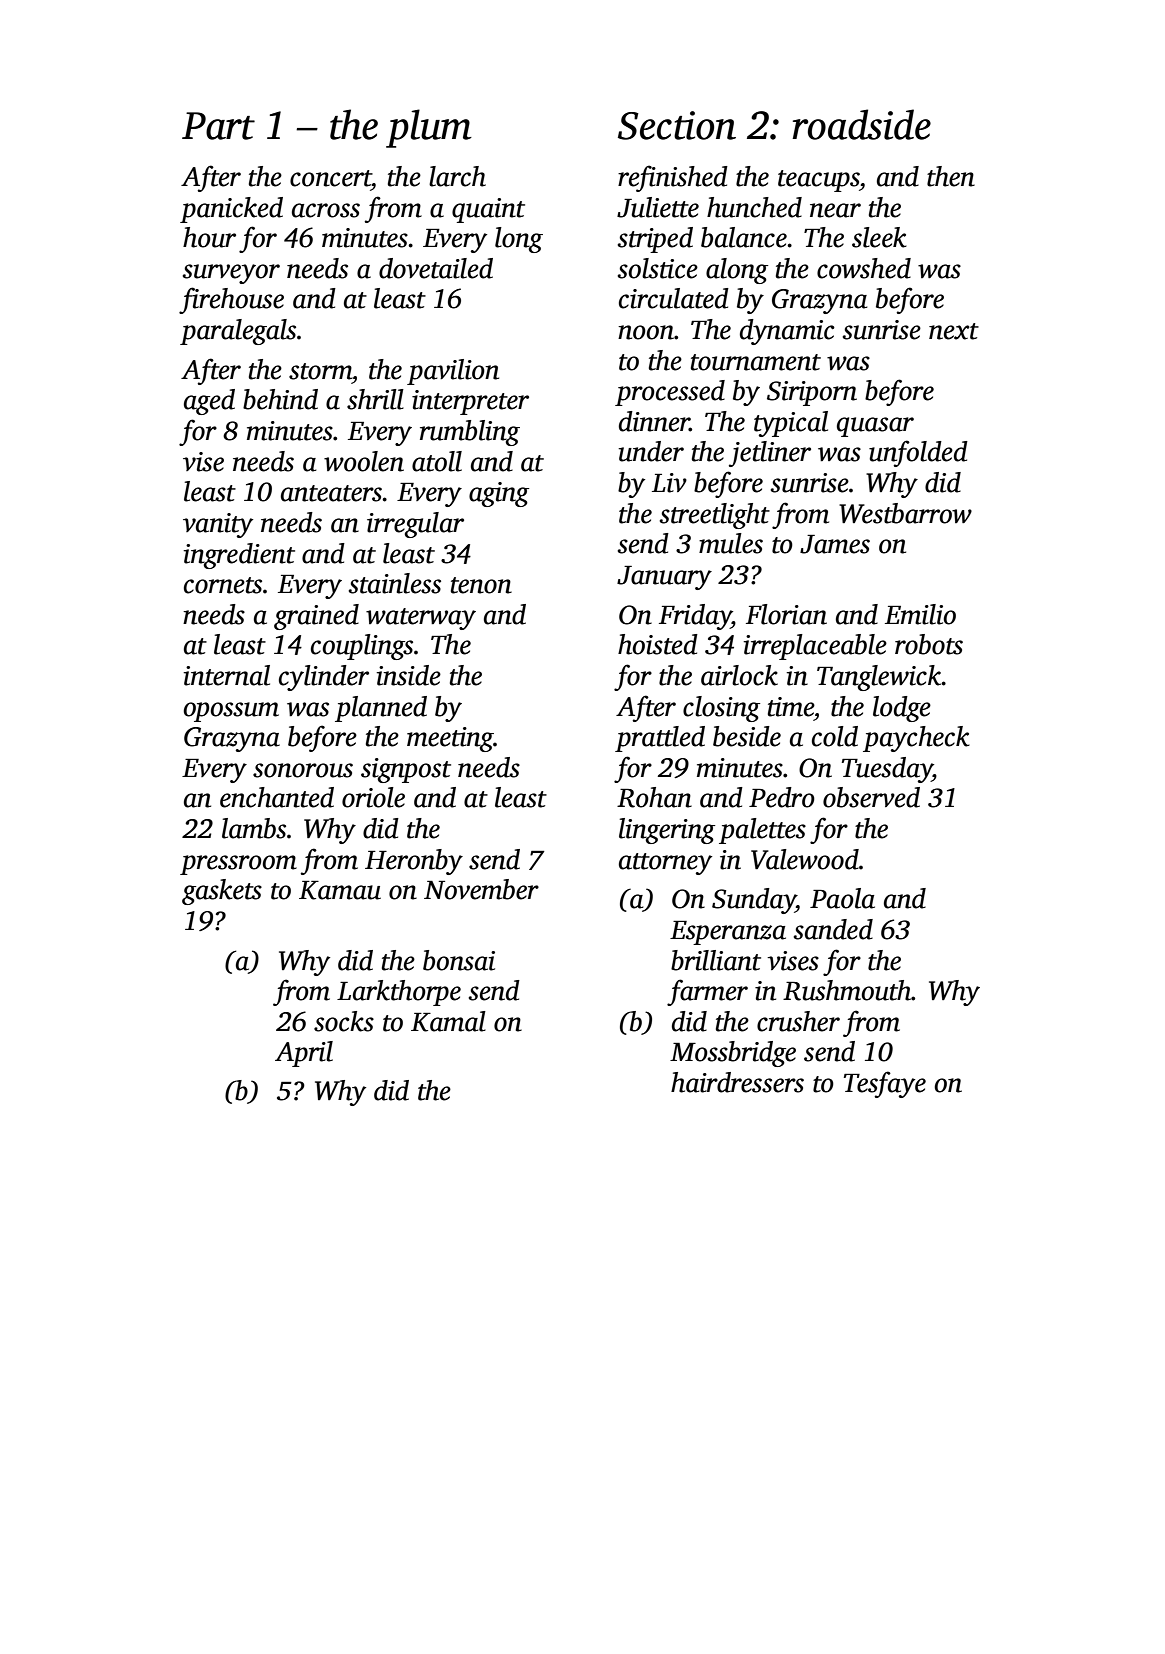 Image resolution: width=1165 pixels, height=1654 pixels. I want to click on gaskets, so click(222, 892).
